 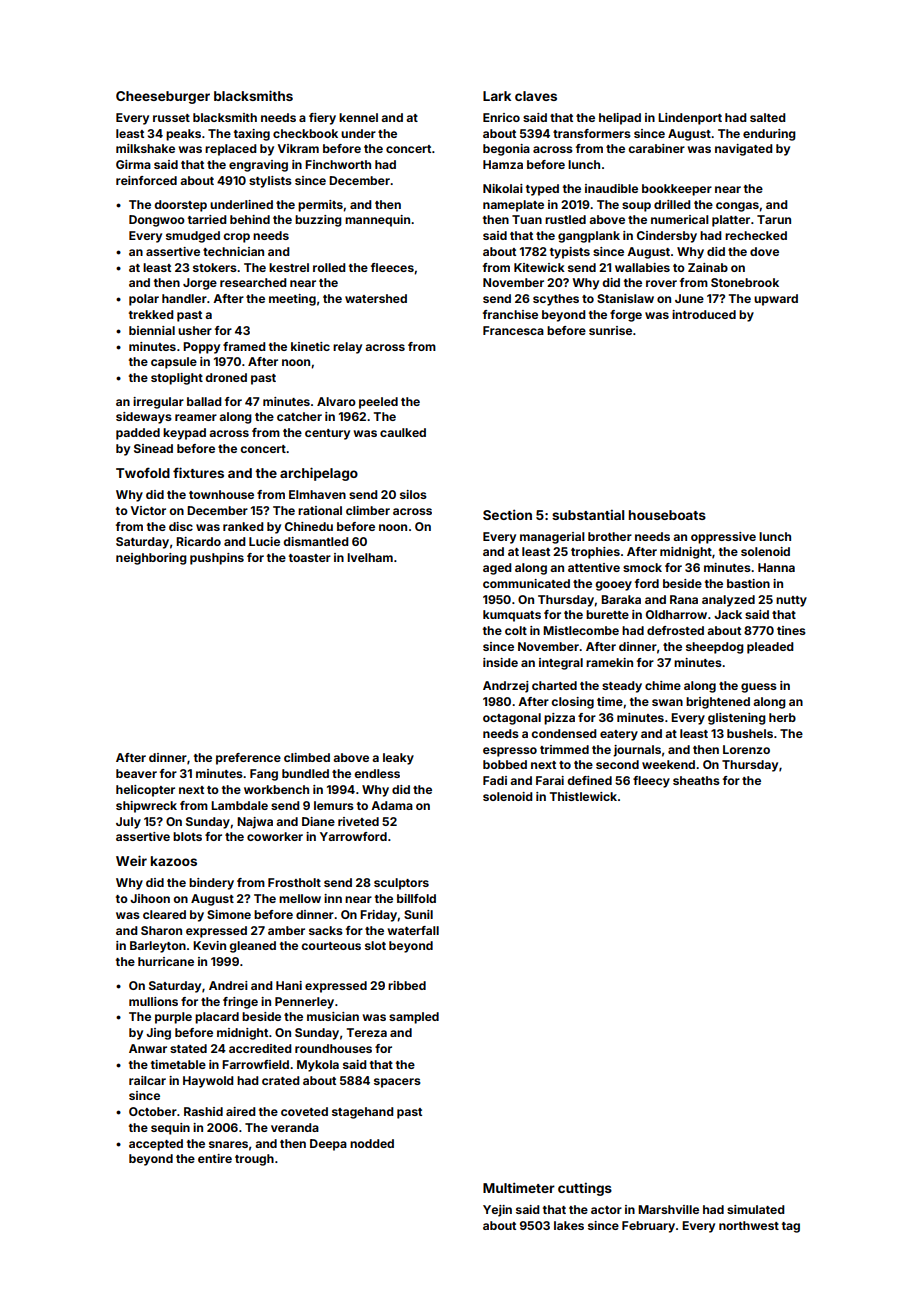 I want to click on peaks, so click(x=183, y=135).
